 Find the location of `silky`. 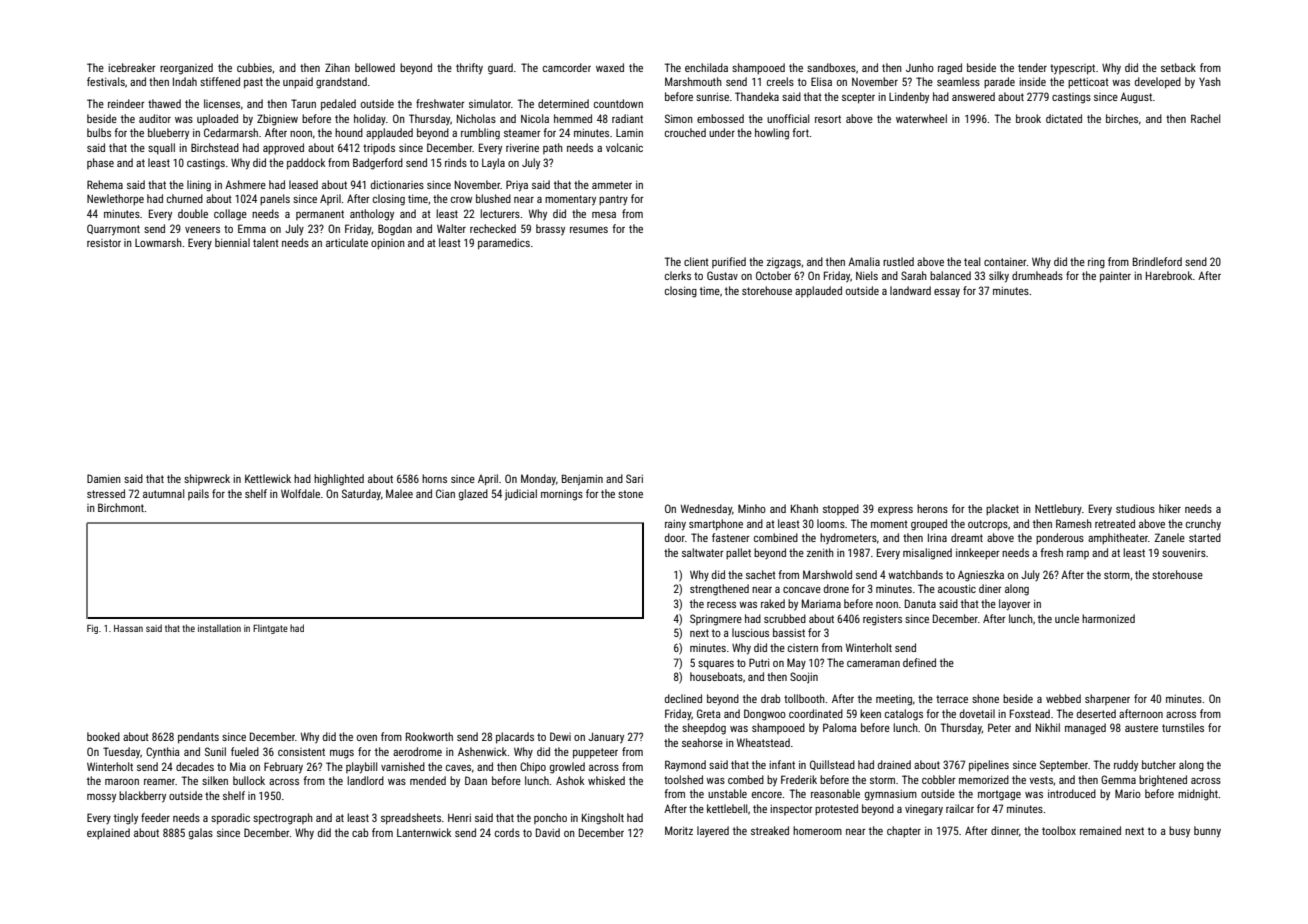

silky is located at coordinates (999, 277).
